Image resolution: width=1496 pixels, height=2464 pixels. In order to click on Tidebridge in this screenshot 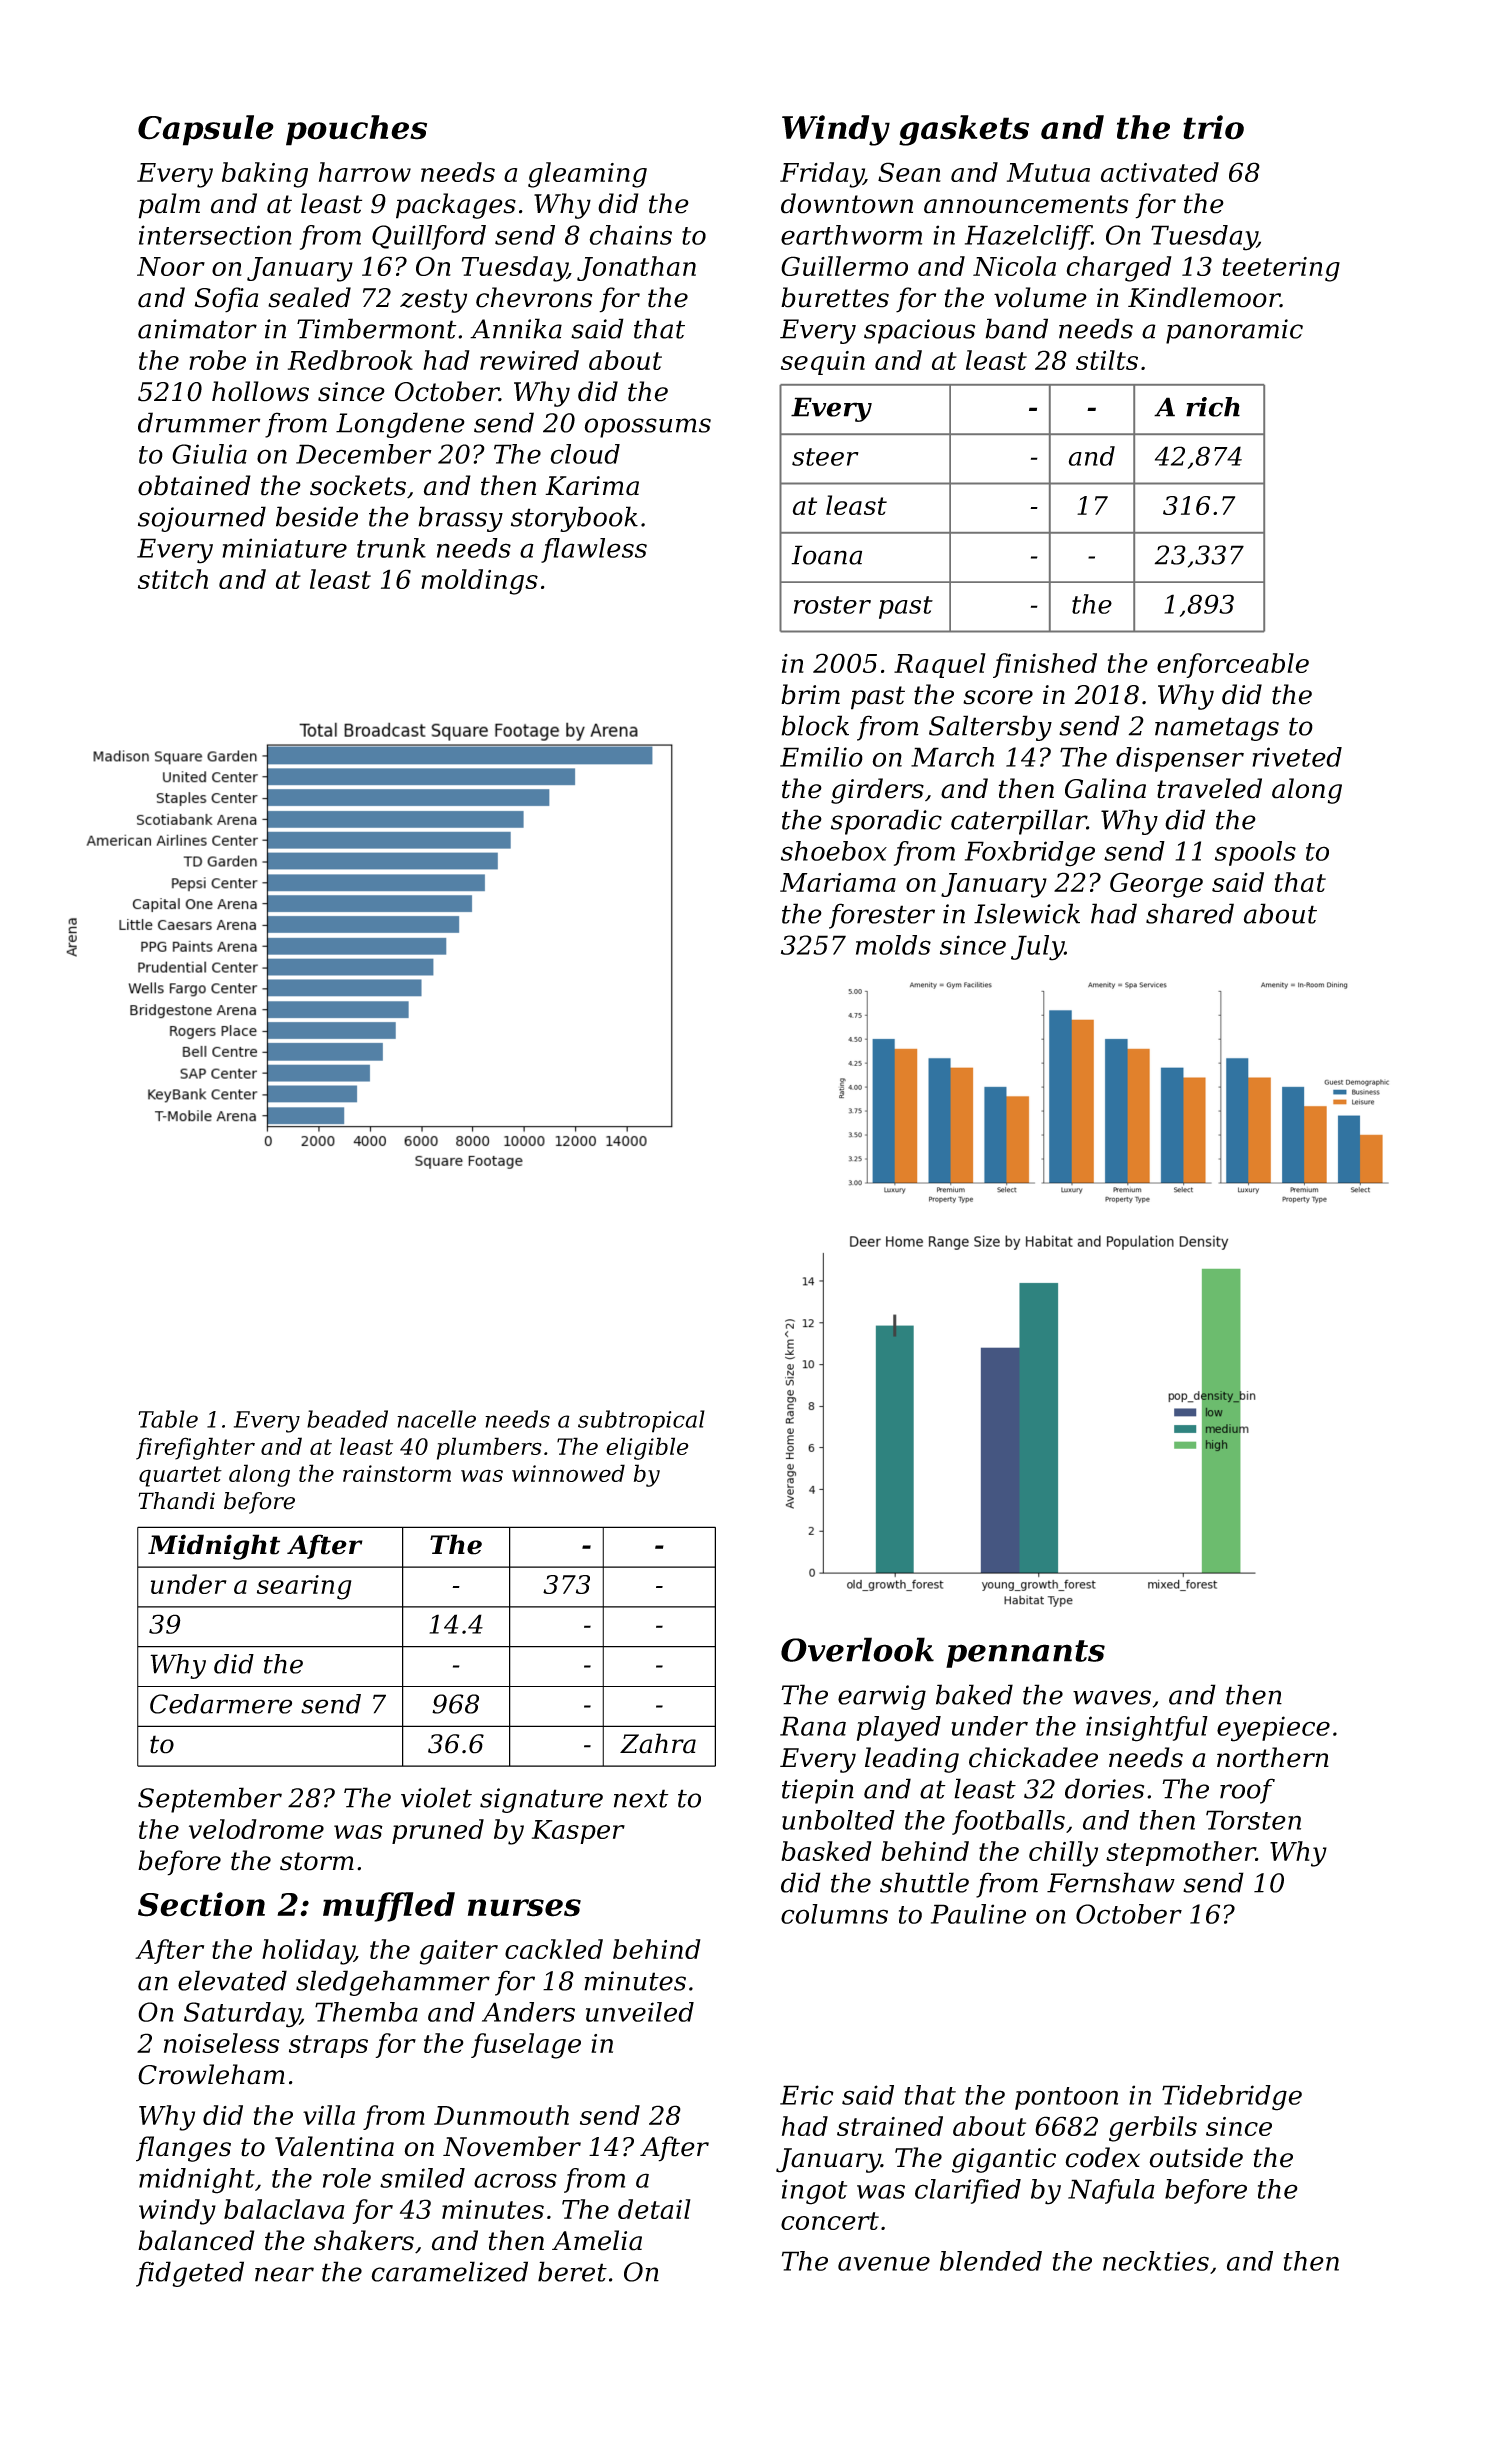, I will do `click(1232, 2098)`.
